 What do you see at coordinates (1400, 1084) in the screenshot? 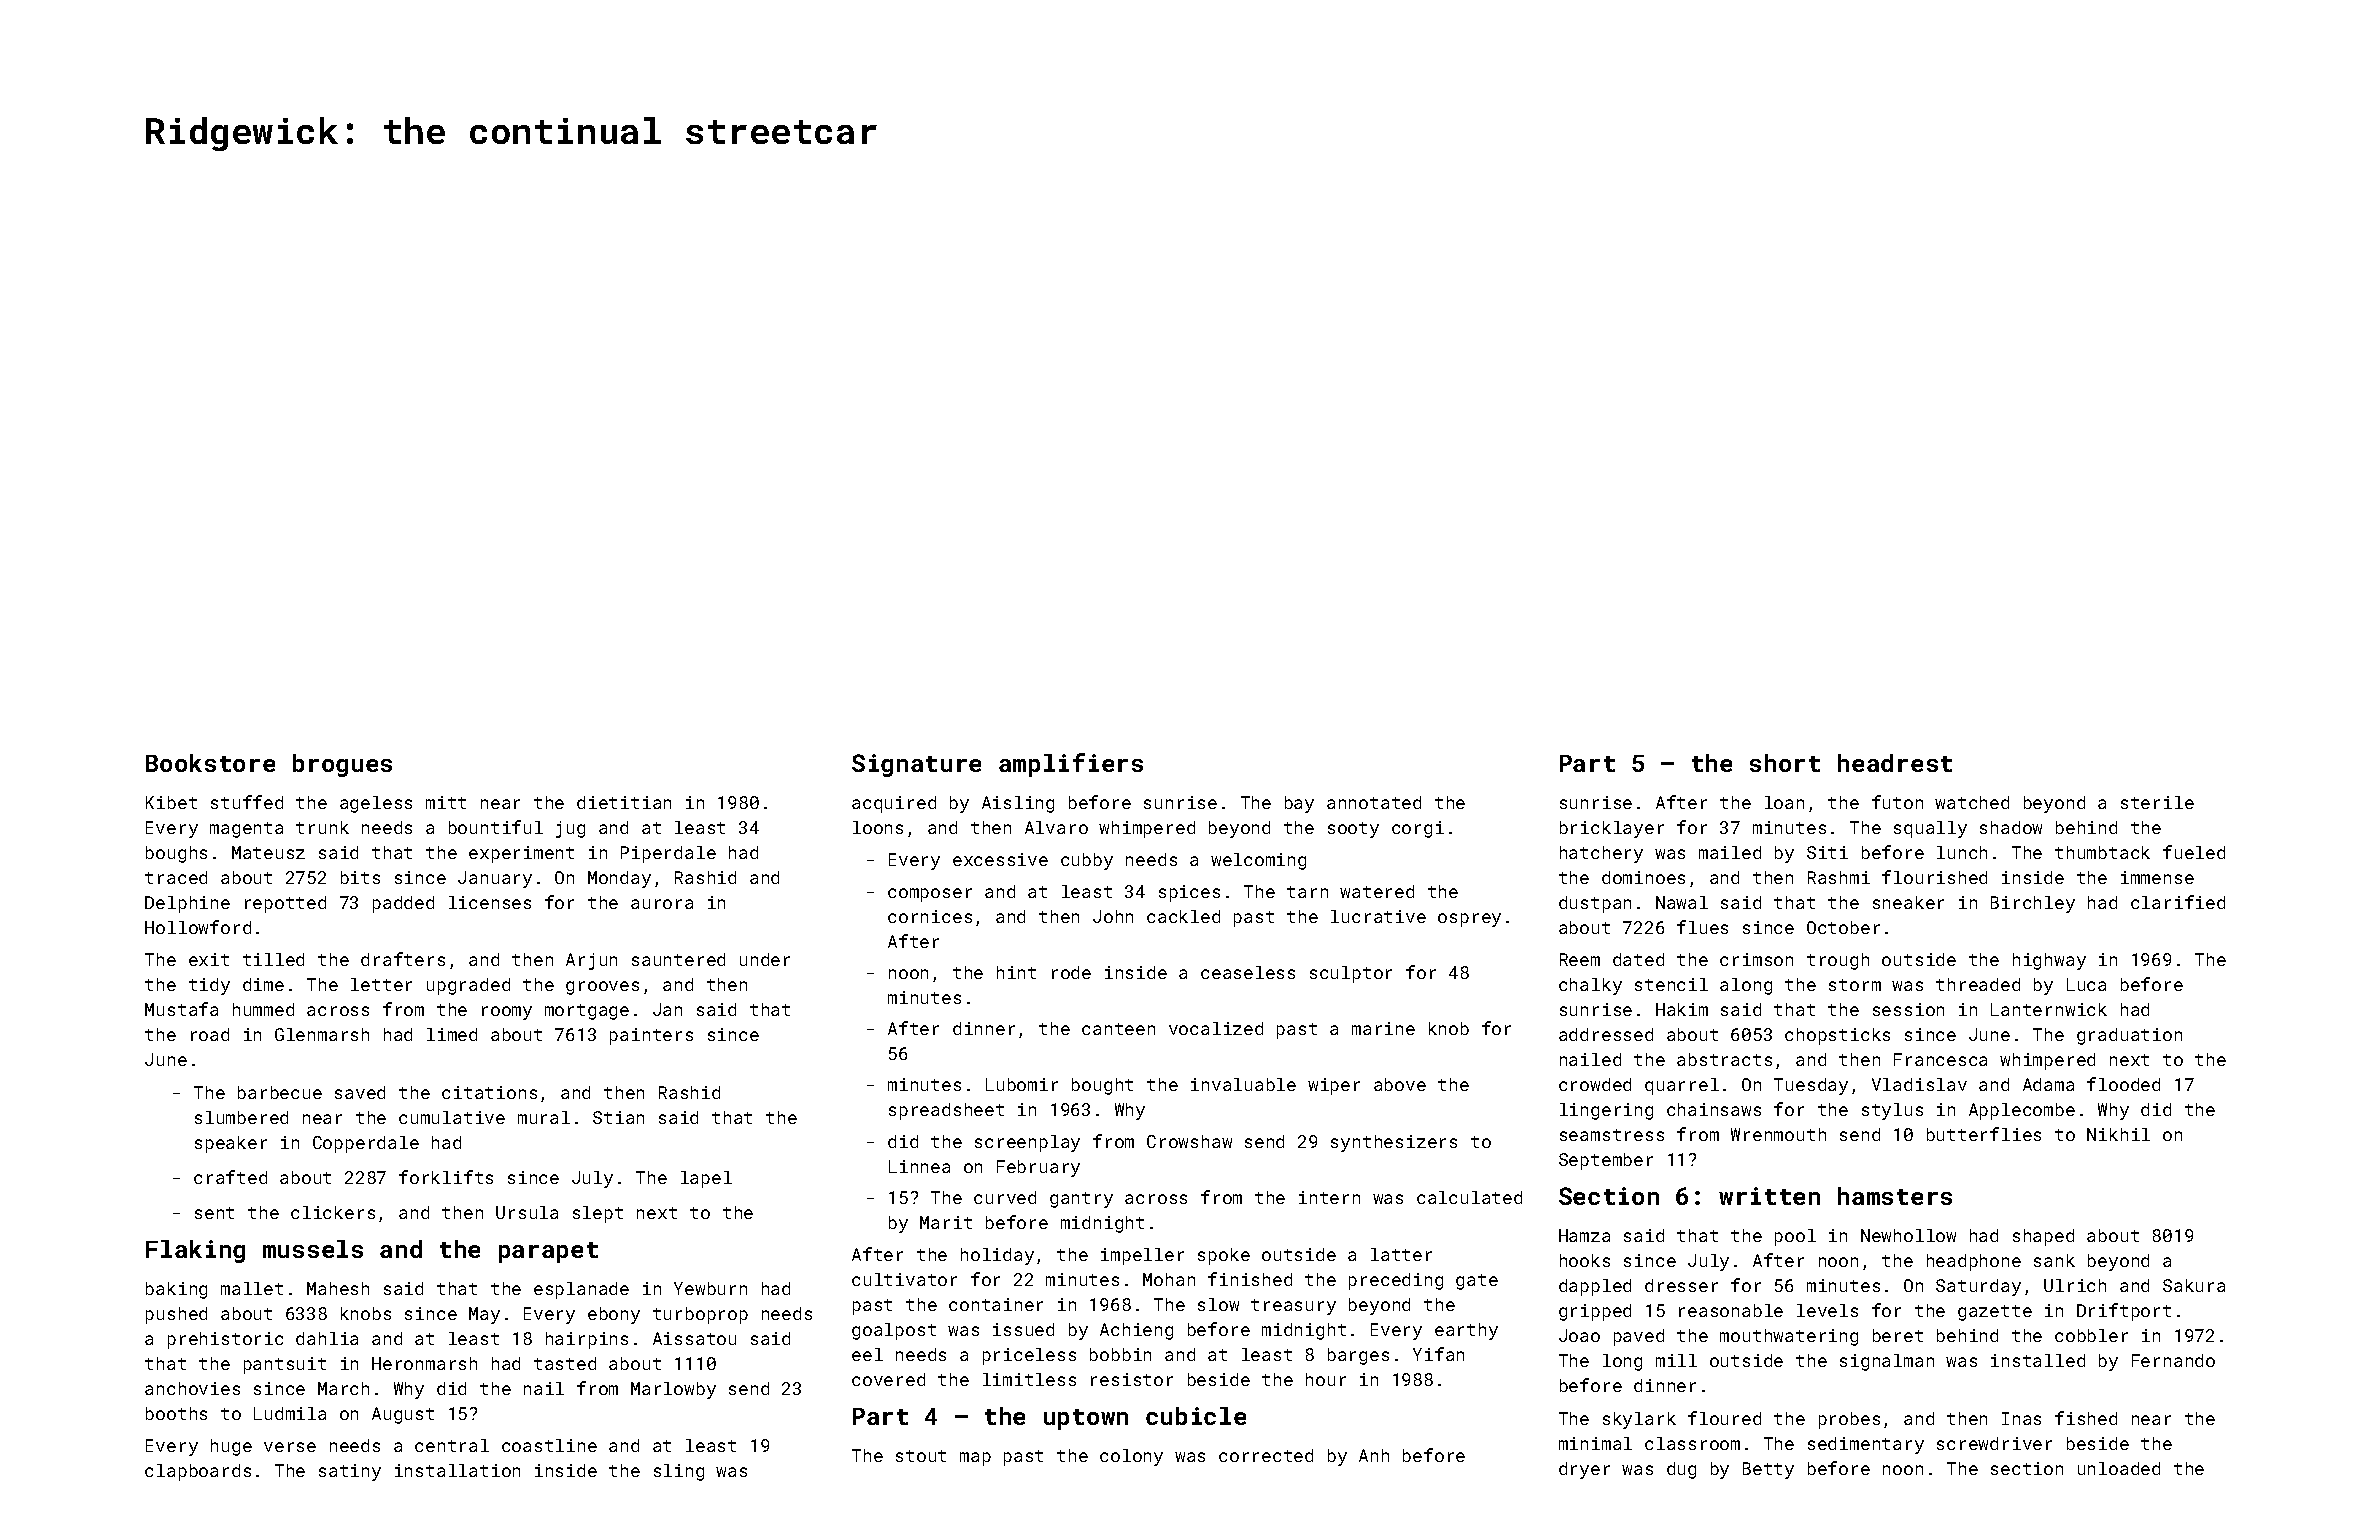
I see `above` at bounding box center [1400, 1084].
